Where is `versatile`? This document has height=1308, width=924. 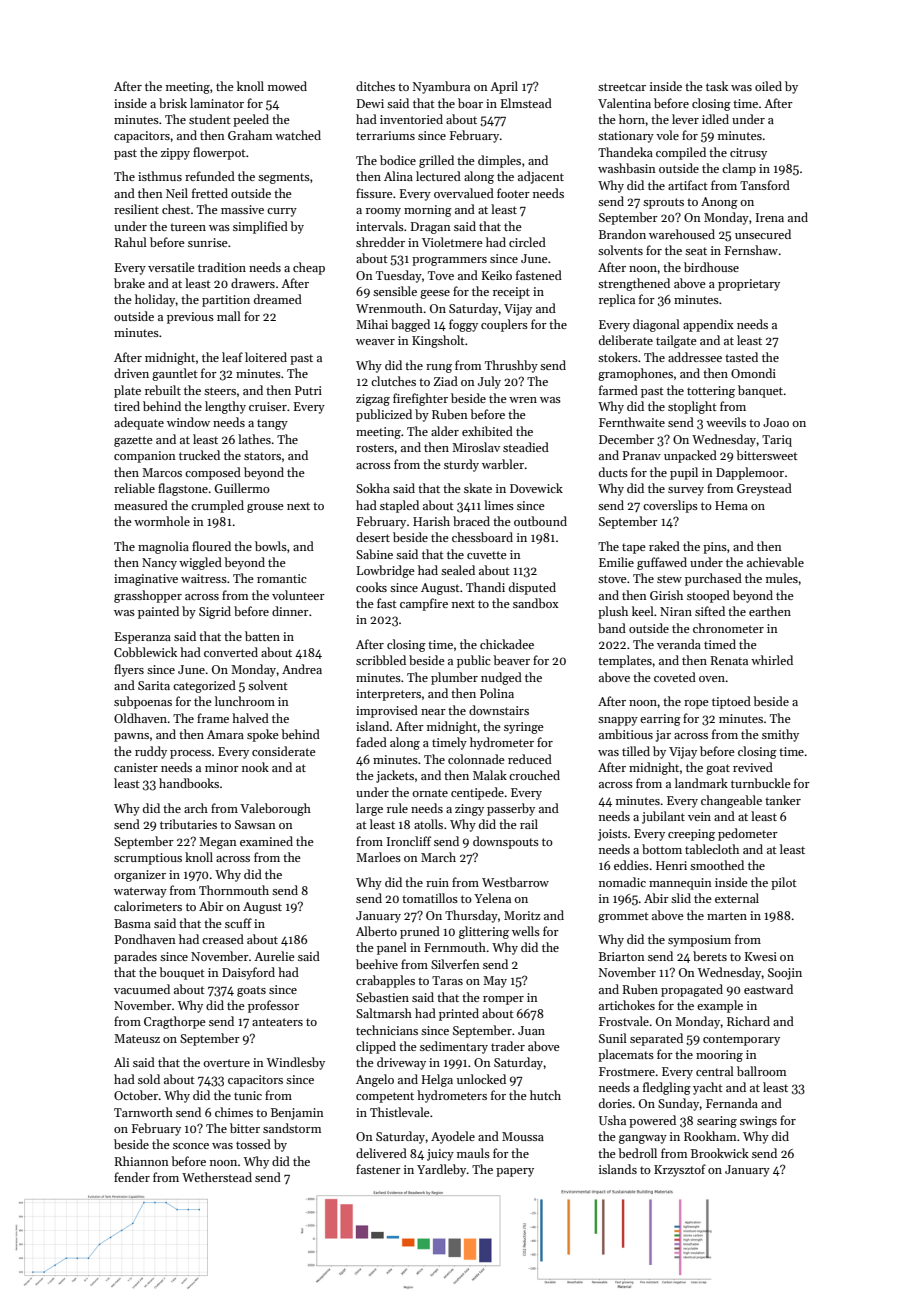
versatile is located at coordinates (171, 267).
